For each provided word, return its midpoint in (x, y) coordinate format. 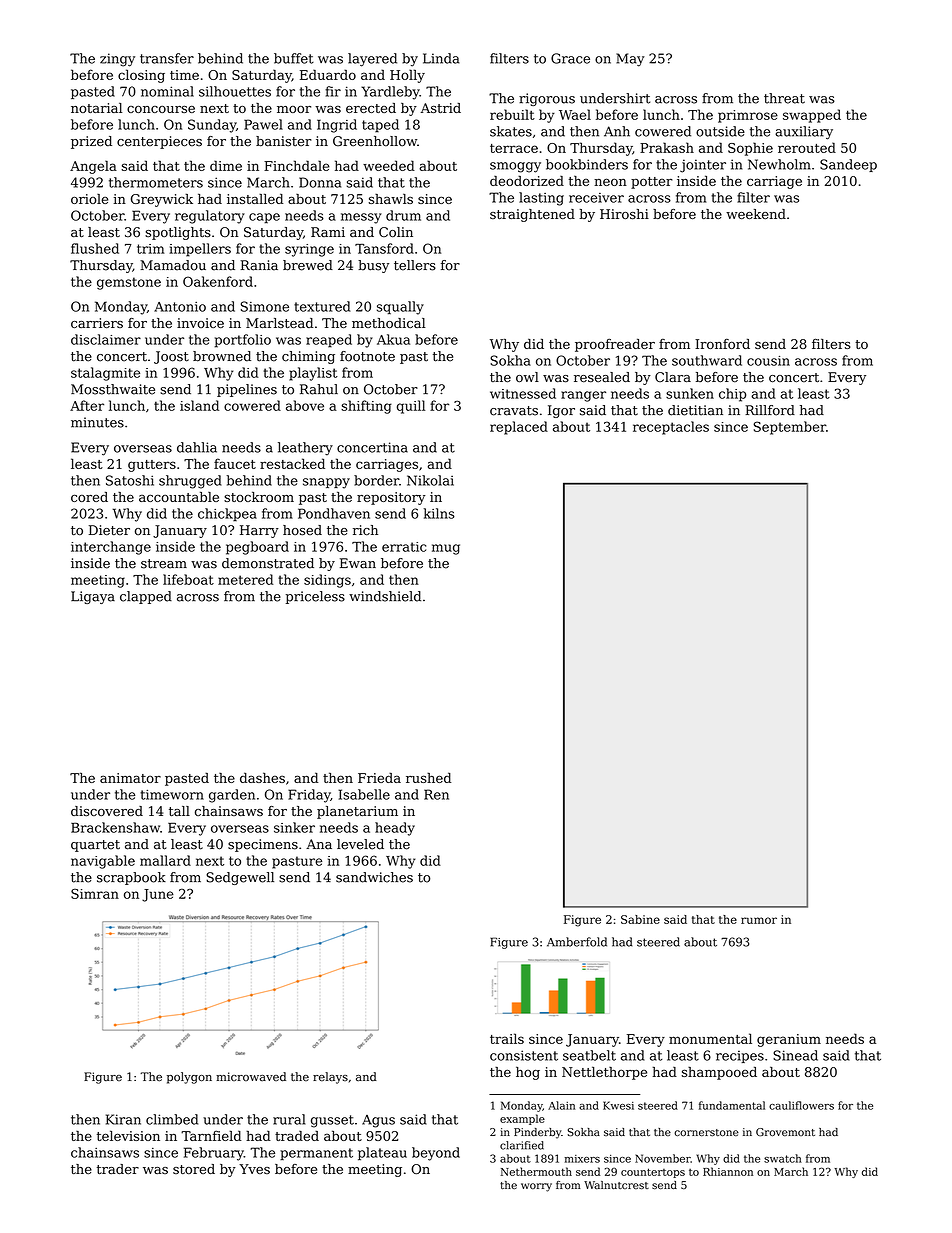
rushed (428, 777)
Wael (575, 114)
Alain (561, 1105)
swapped (812, 116)
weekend (756, 214)
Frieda (379, 777)
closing (141, 76)
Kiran (123, 1119)
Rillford (770, 410)
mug (446, 549)
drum (403, 215)
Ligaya (93, 597)
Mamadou (173, 265)
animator (130, 778)
